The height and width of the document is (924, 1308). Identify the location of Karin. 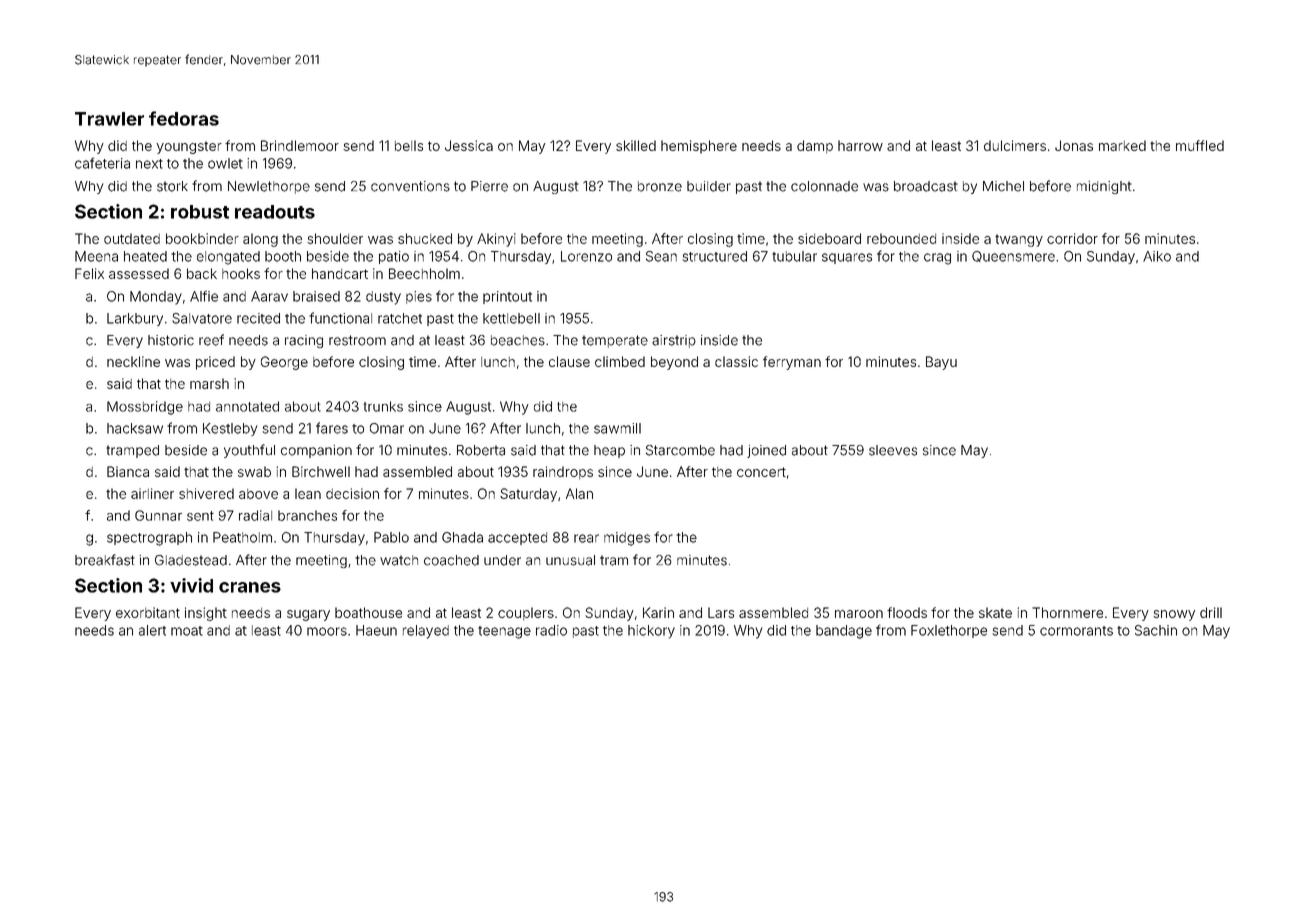
(658, 612).
